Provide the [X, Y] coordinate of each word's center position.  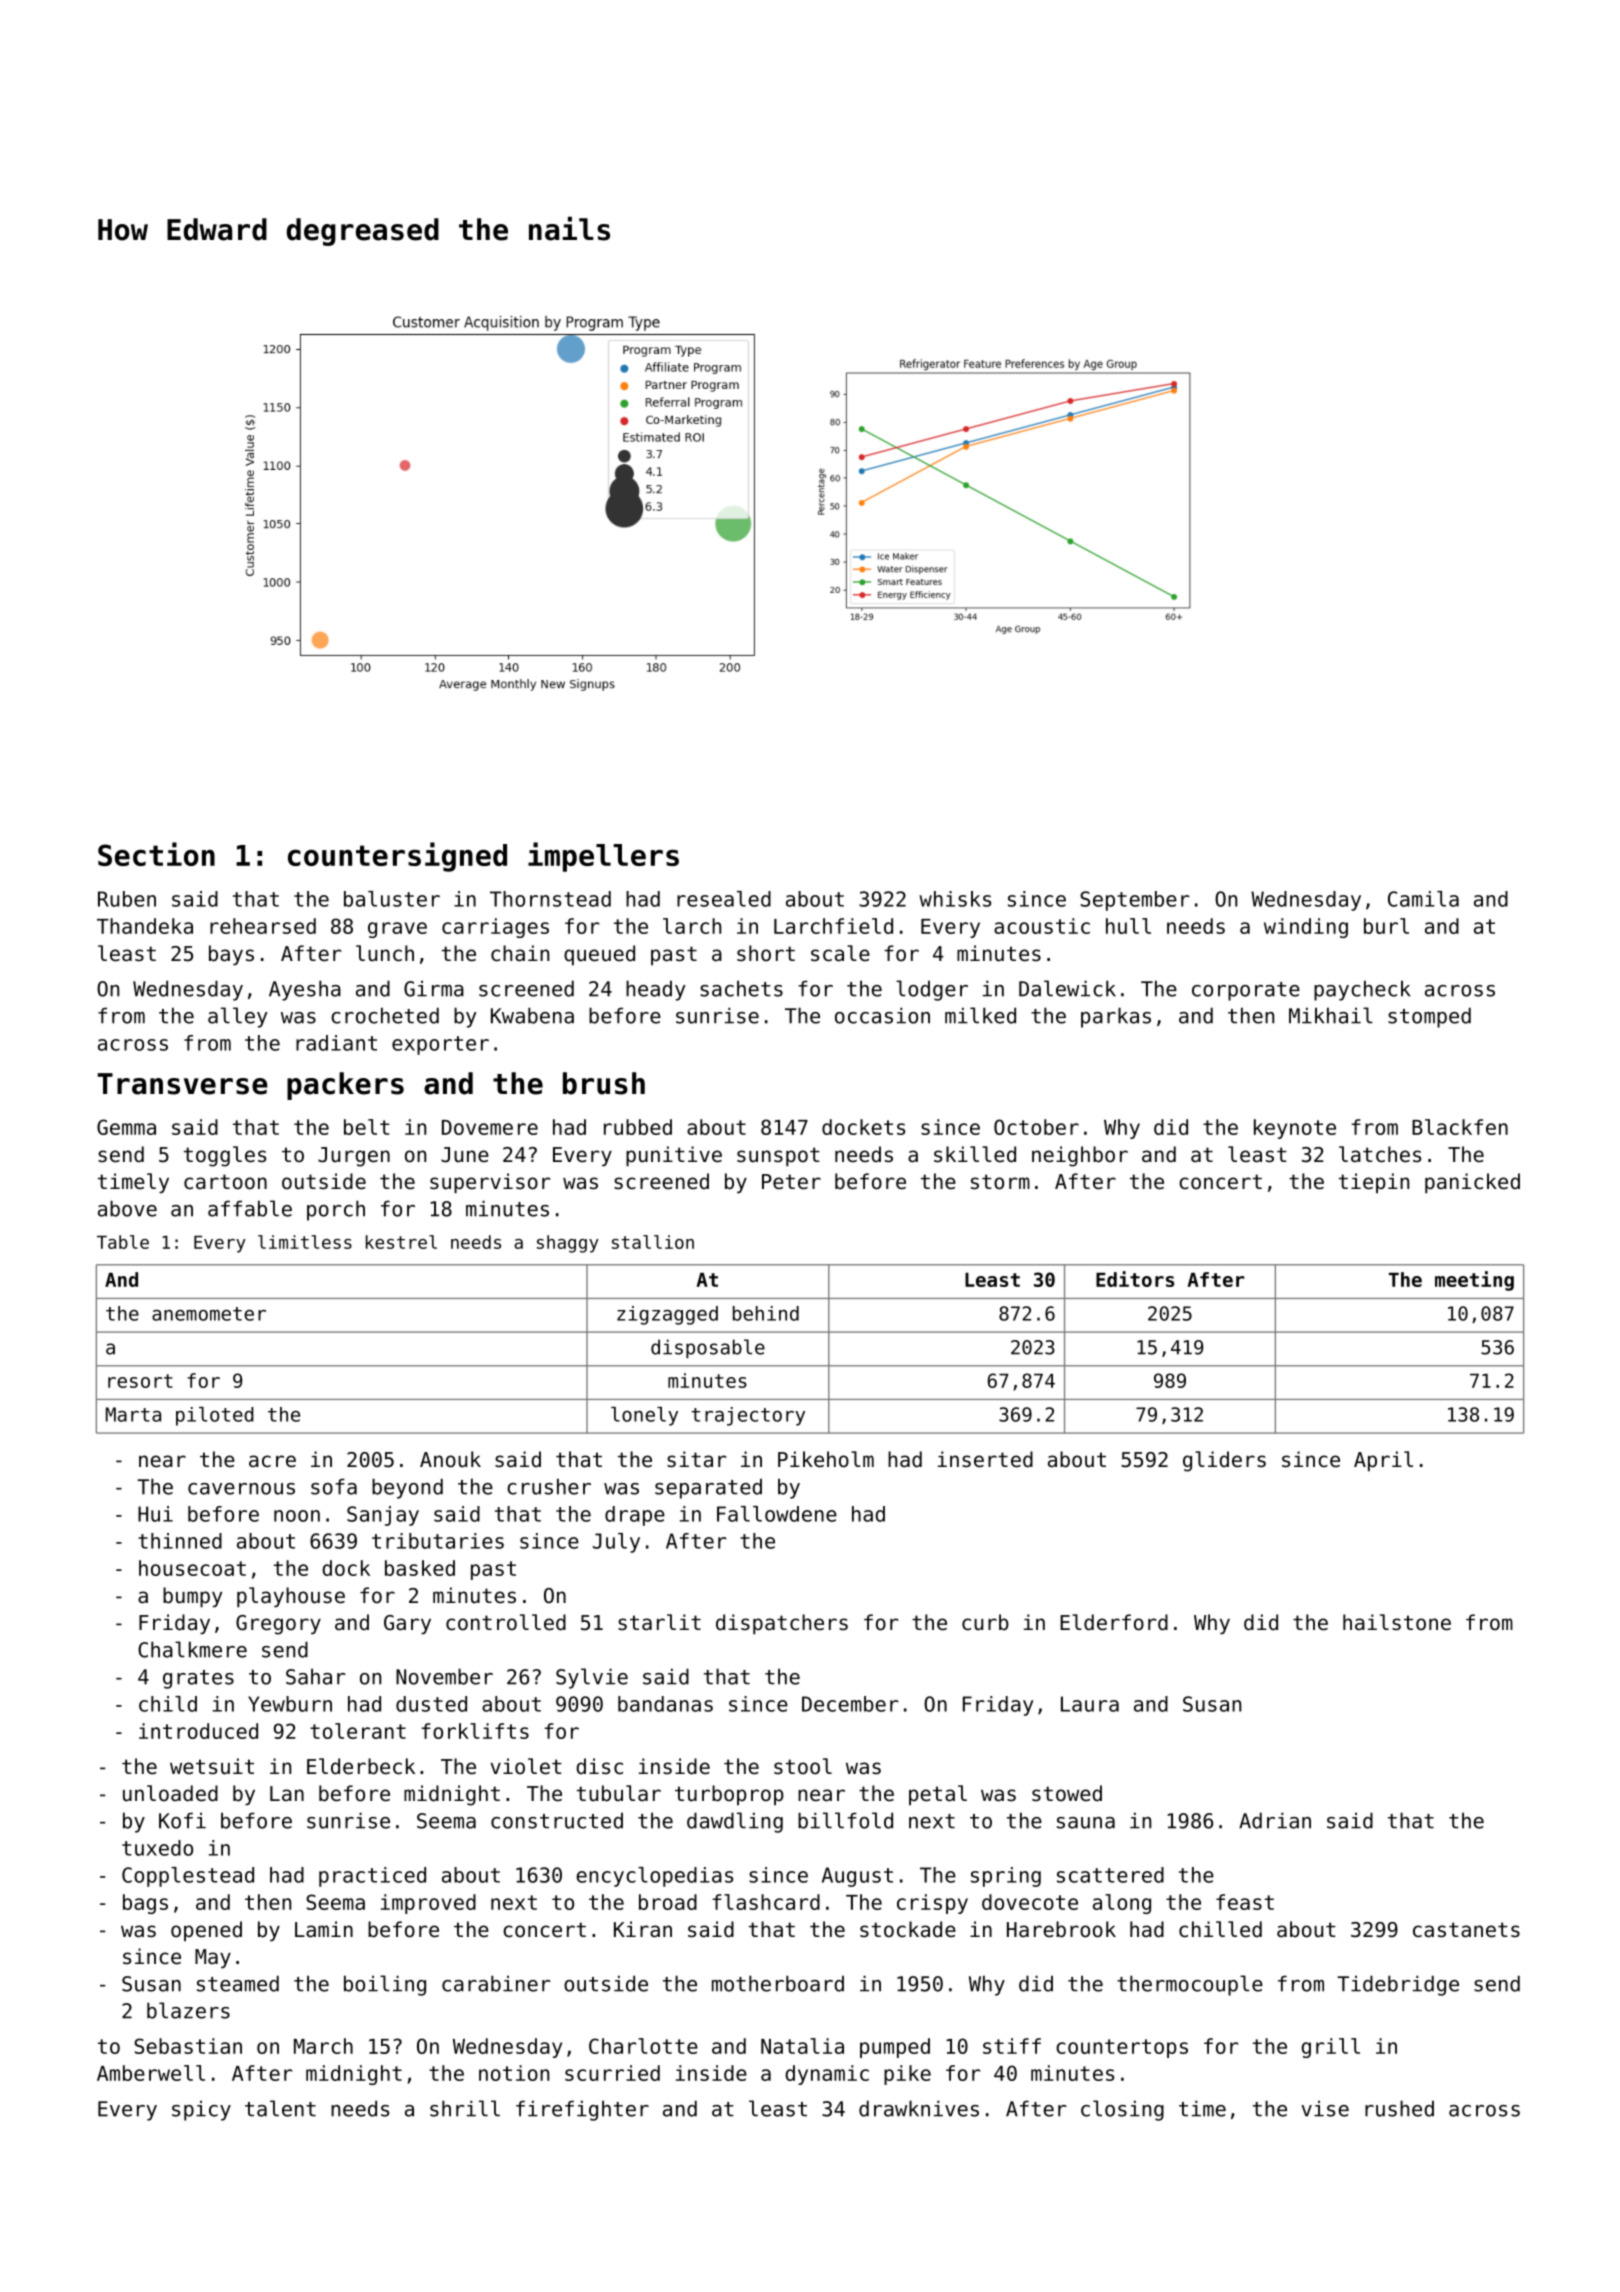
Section [156, 854]
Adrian [1275, 1820]
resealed [724, 899]
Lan [287, 1793]
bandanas [665, 1704]
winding [1306, 928]
